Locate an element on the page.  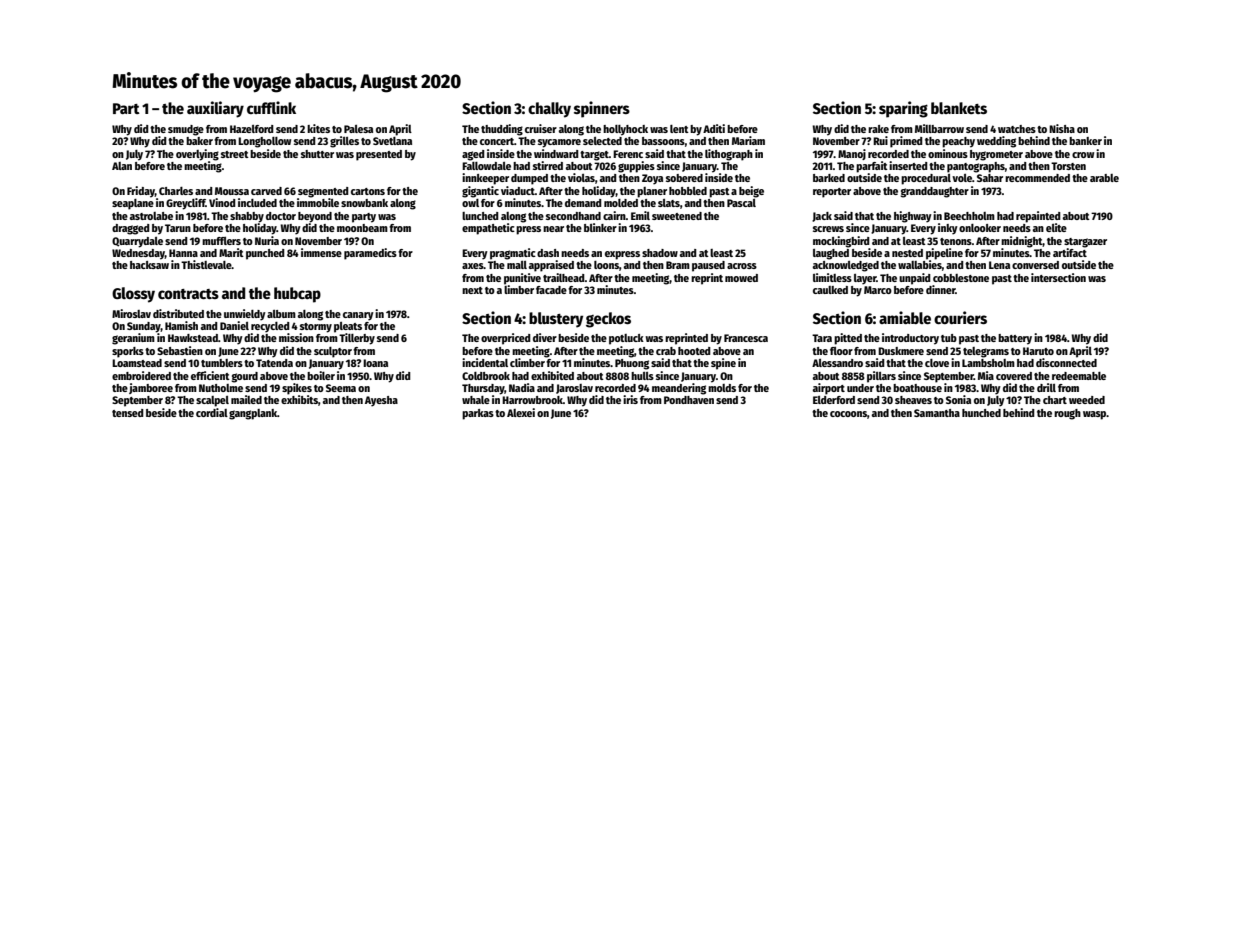
next is located at coordinates (472, 290).
